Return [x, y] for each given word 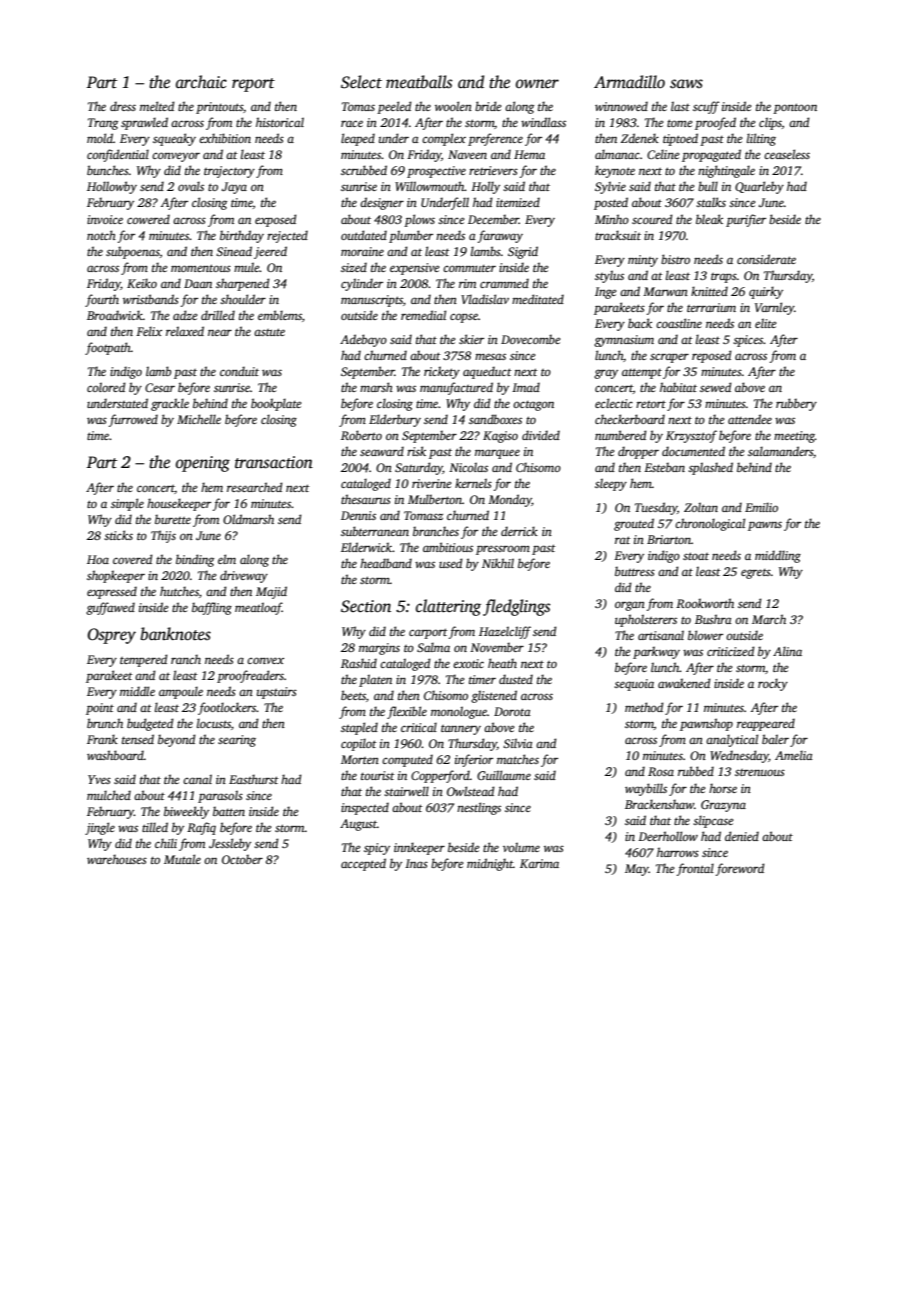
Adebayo [363, 340]
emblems [280, 315]
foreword [740, 869]
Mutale [182, 859]
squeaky [174, 139]
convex [265, 660]
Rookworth [705, 603]
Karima [539, 863]
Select [361, 82]
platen [375, 680]
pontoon [795, 108]
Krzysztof [691, 436]
